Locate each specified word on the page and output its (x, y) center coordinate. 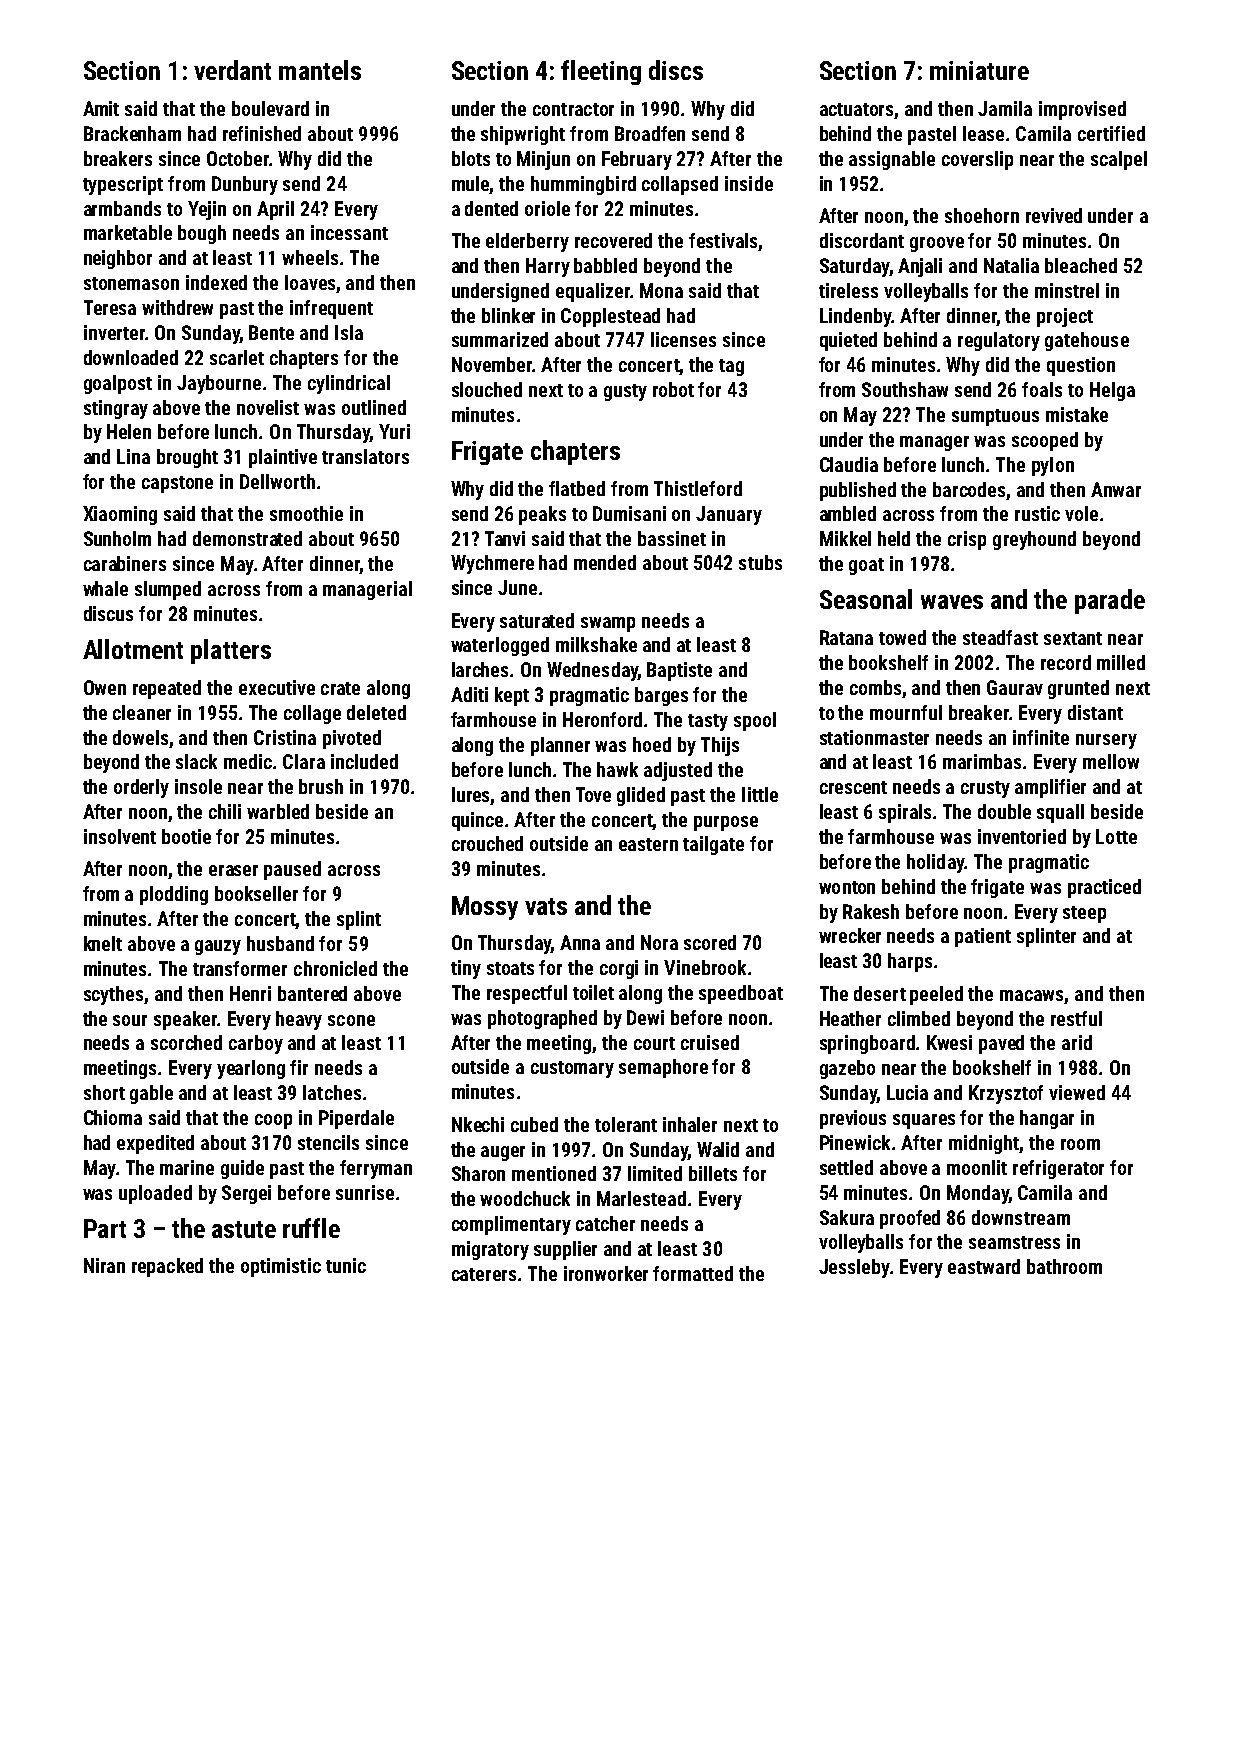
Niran (104, 1265)
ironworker (606, 1273)
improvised (1082, 110)
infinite (1041, 737)
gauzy (218, 947)
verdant (232, 70)
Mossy (485, 908)
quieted (848, 341)
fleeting (601, 72)
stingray (116, 409)
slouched (487, 389)
